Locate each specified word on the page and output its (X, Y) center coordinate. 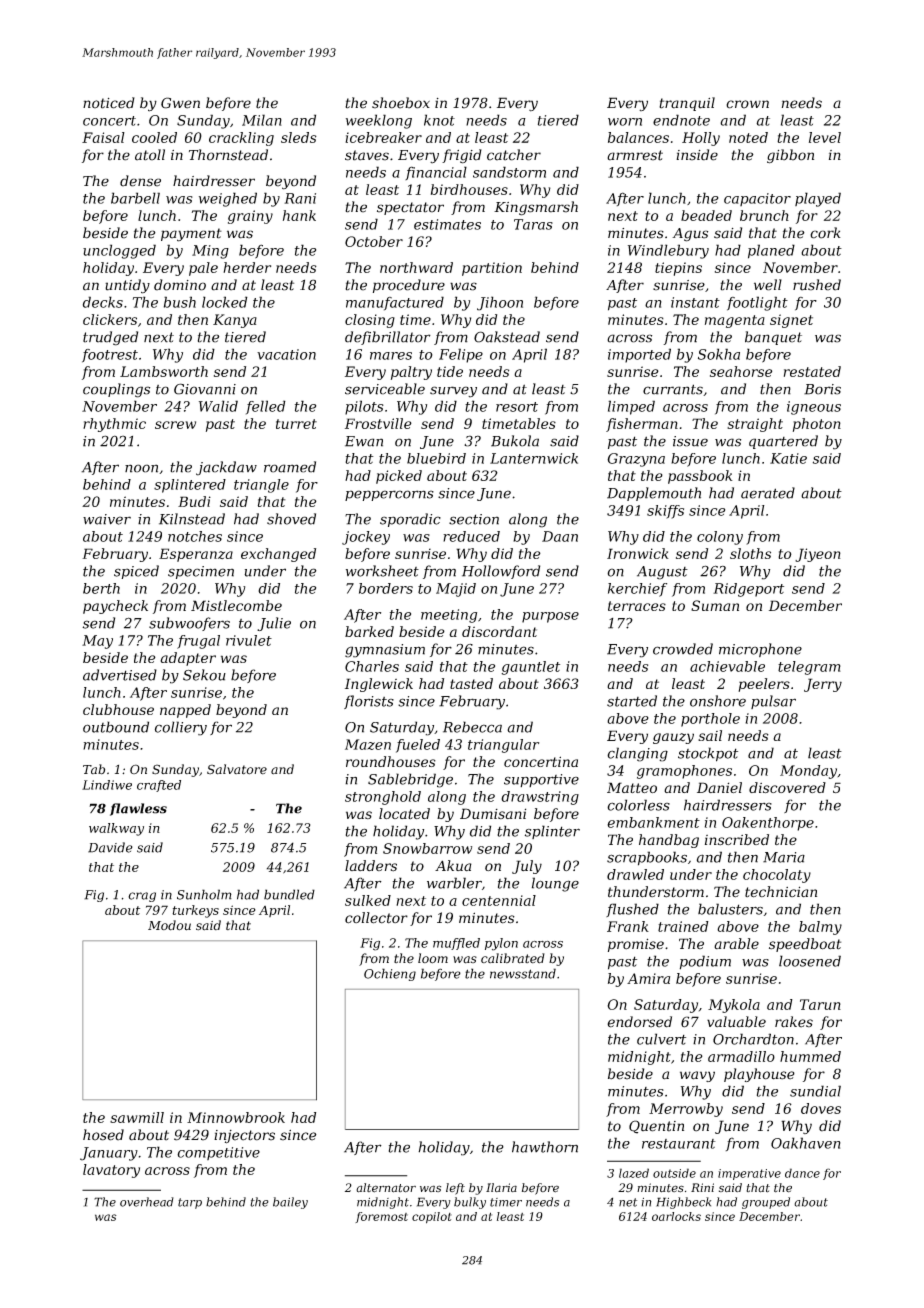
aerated (768, 493)
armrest (635, 155)
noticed (109, 103)
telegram (809, 668)
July (527, 867)
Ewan (364, 441)
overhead (147, 1202)
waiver (107, 519)
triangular (503, 746)
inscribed (737, 840)
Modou (169, 925)
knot (439, 120)
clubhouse (118, 709)
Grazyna (636, 460)
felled (266, 407)
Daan (560, 536)
